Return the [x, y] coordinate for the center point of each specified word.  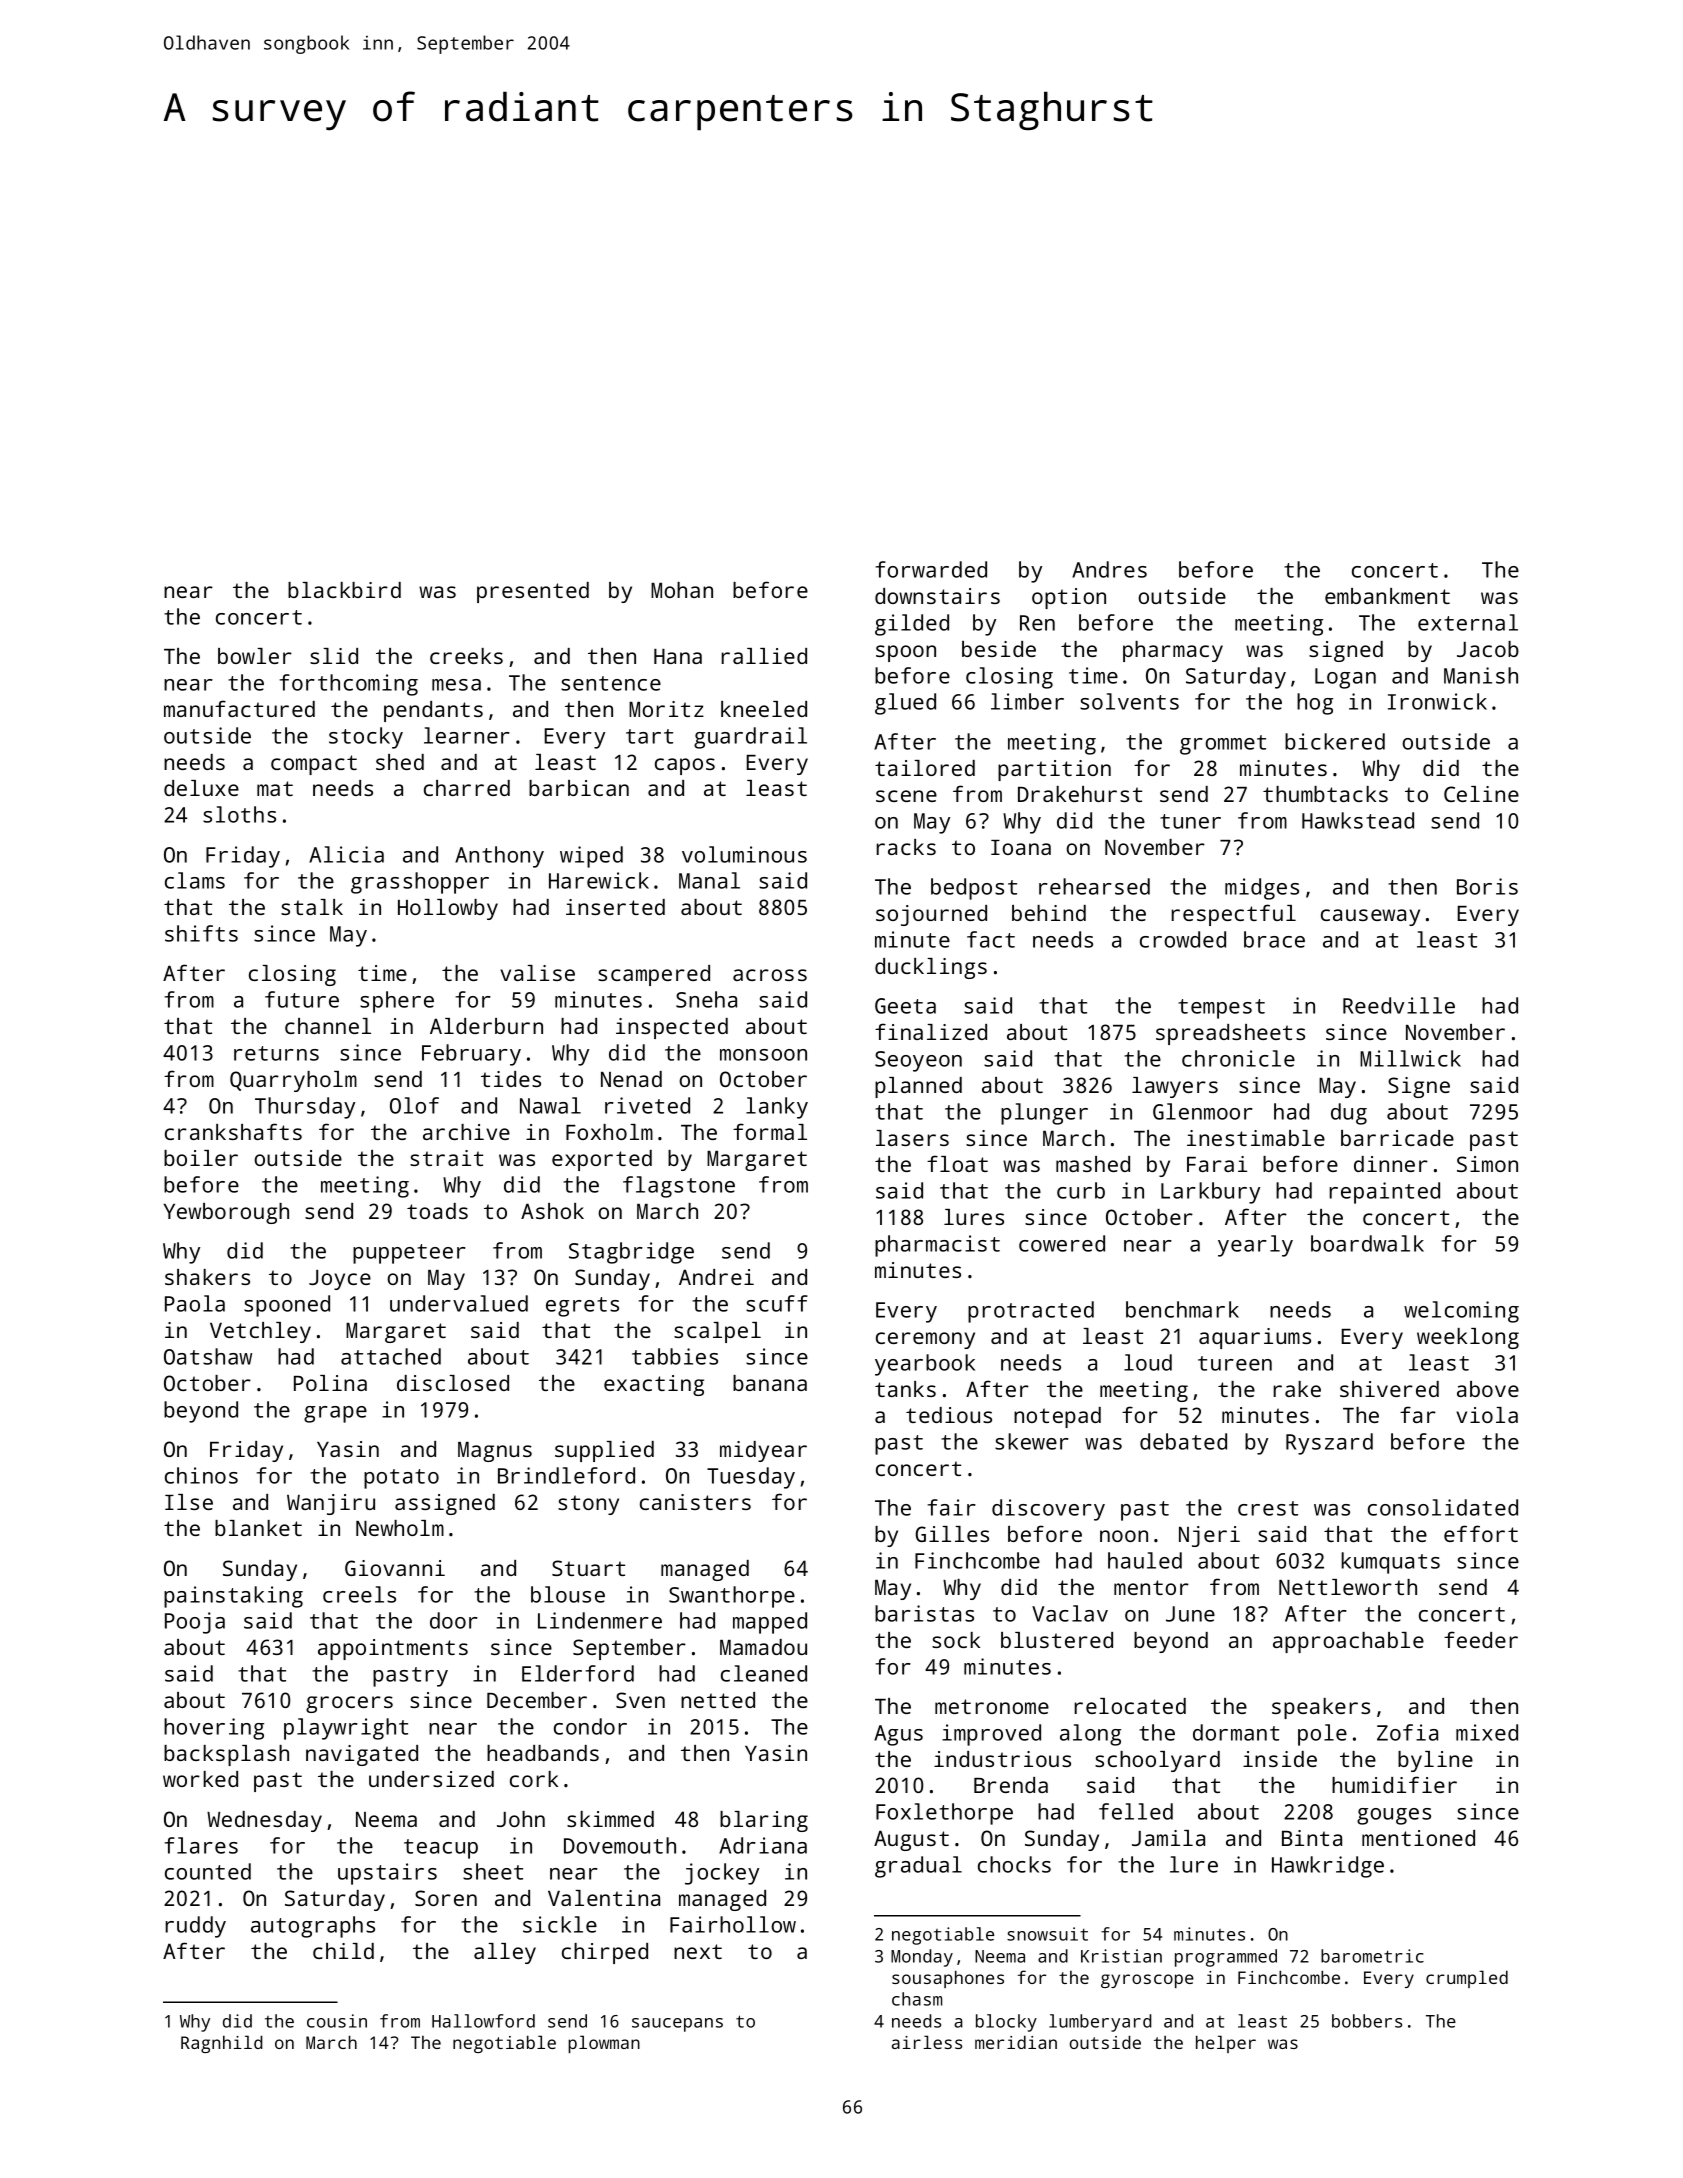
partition [1054, 770]
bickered [1335, 741]
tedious [949, 1415]
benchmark [1182, 1309]
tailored [925, 768]
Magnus [495, 1452]
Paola [195, 1303]
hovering [214, 1729]
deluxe [201, 788]
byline [1435, 1761]
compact [314, 765]
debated [1183, 1441]
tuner [1190, 821]
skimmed [610, 1819]
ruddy [195, 1927]
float [957, 1163]
